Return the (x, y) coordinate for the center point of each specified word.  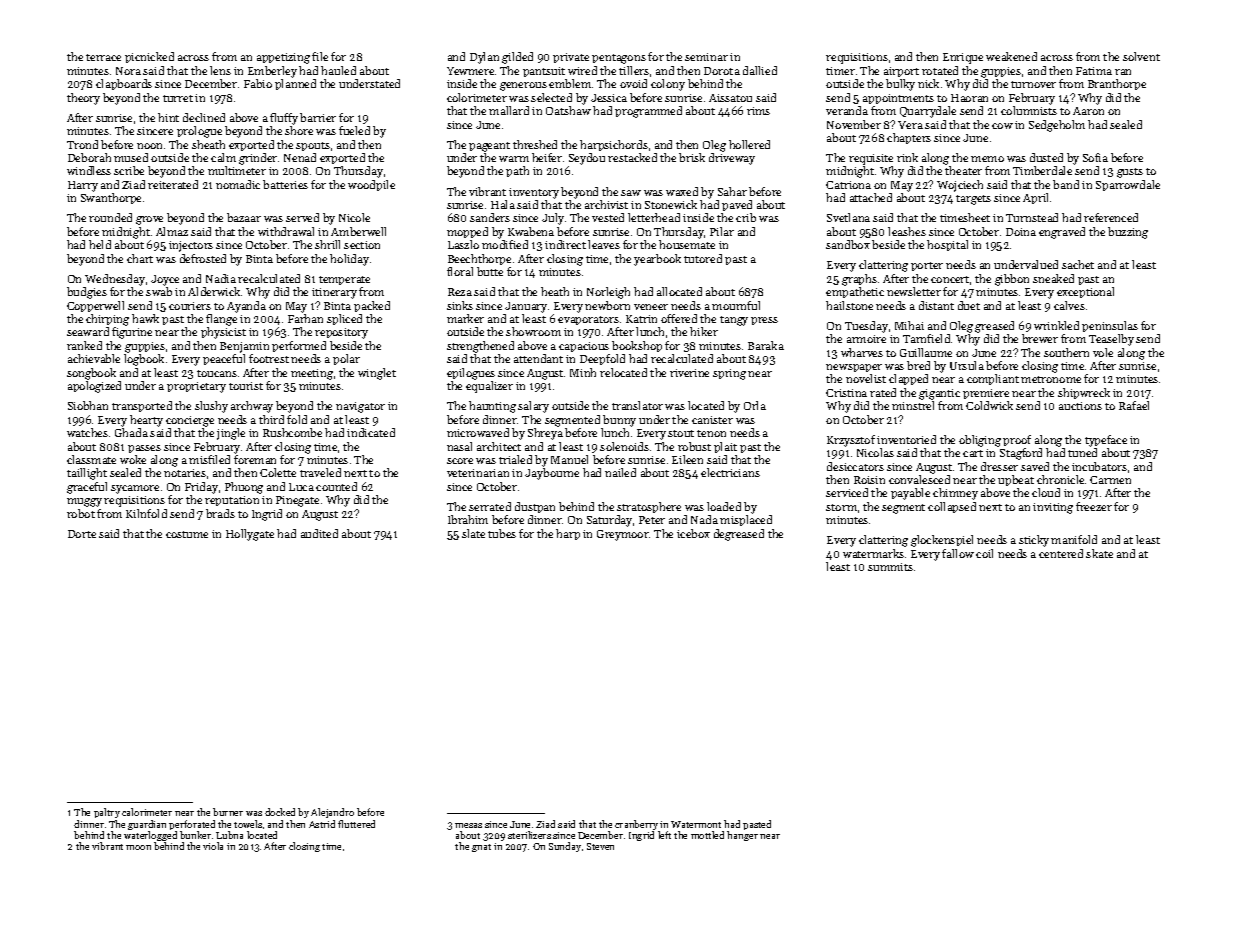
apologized (94, 387)
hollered (749, 144)
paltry (107, 813)
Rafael (1134, 405)
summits (890, 567)
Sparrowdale (1128, 185)
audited (319, 533)
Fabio (258, 83)
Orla (755, 405)
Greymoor (623, 535)
